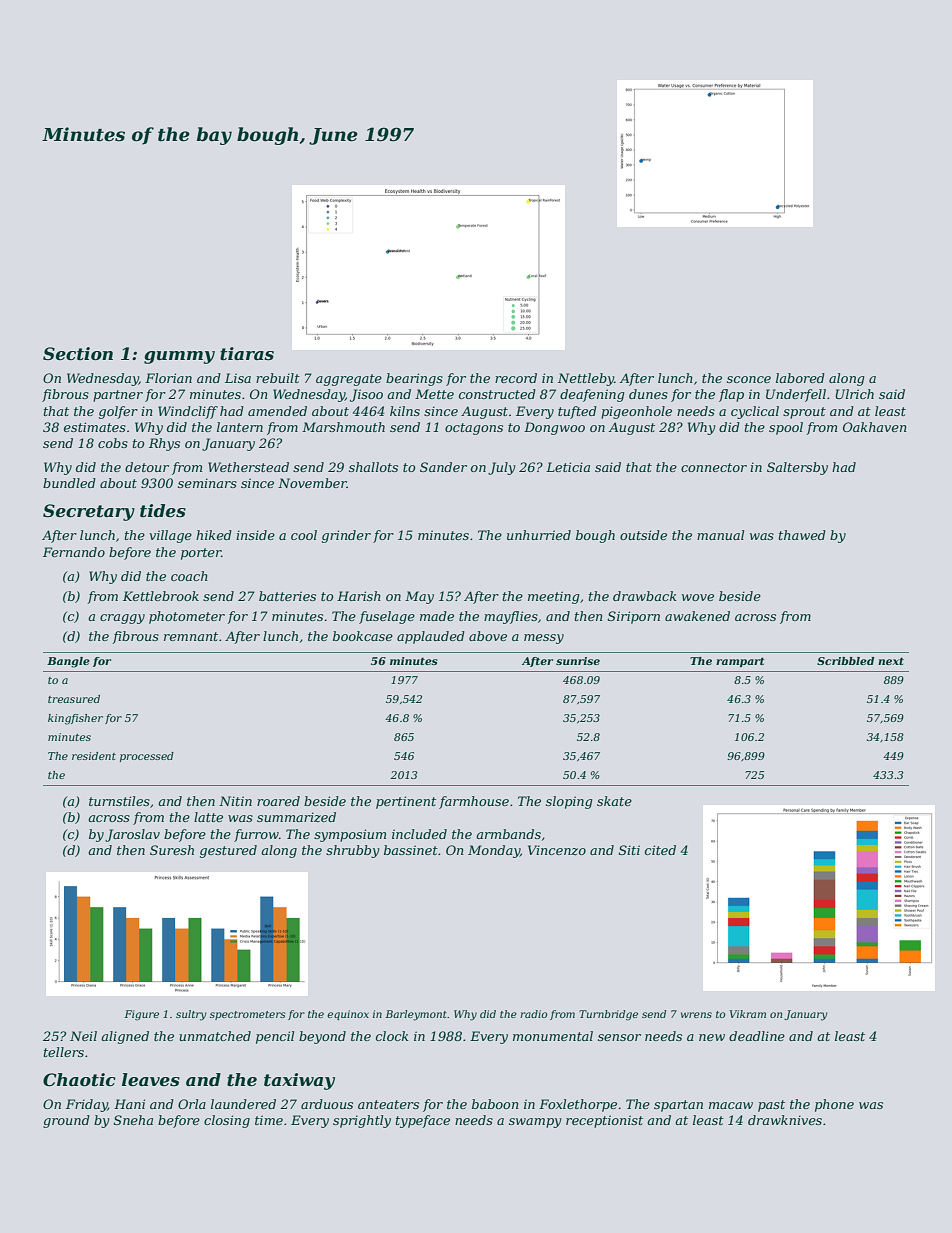 The width and height of the screenshot is (952, 1233). I want to click on ground, so click(66, 1121).
